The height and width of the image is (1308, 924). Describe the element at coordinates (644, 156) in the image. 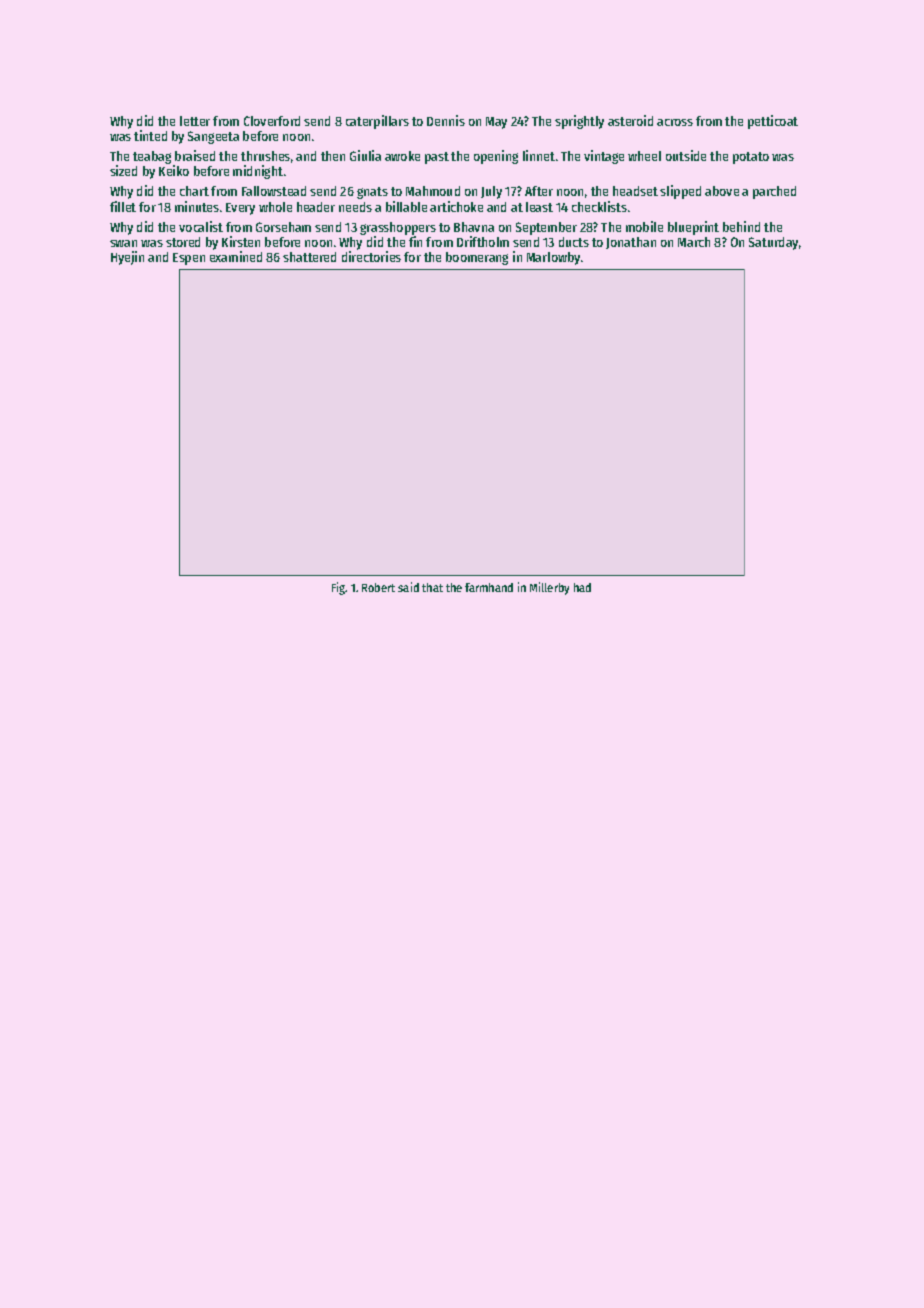

I see `wheel` at that location.
